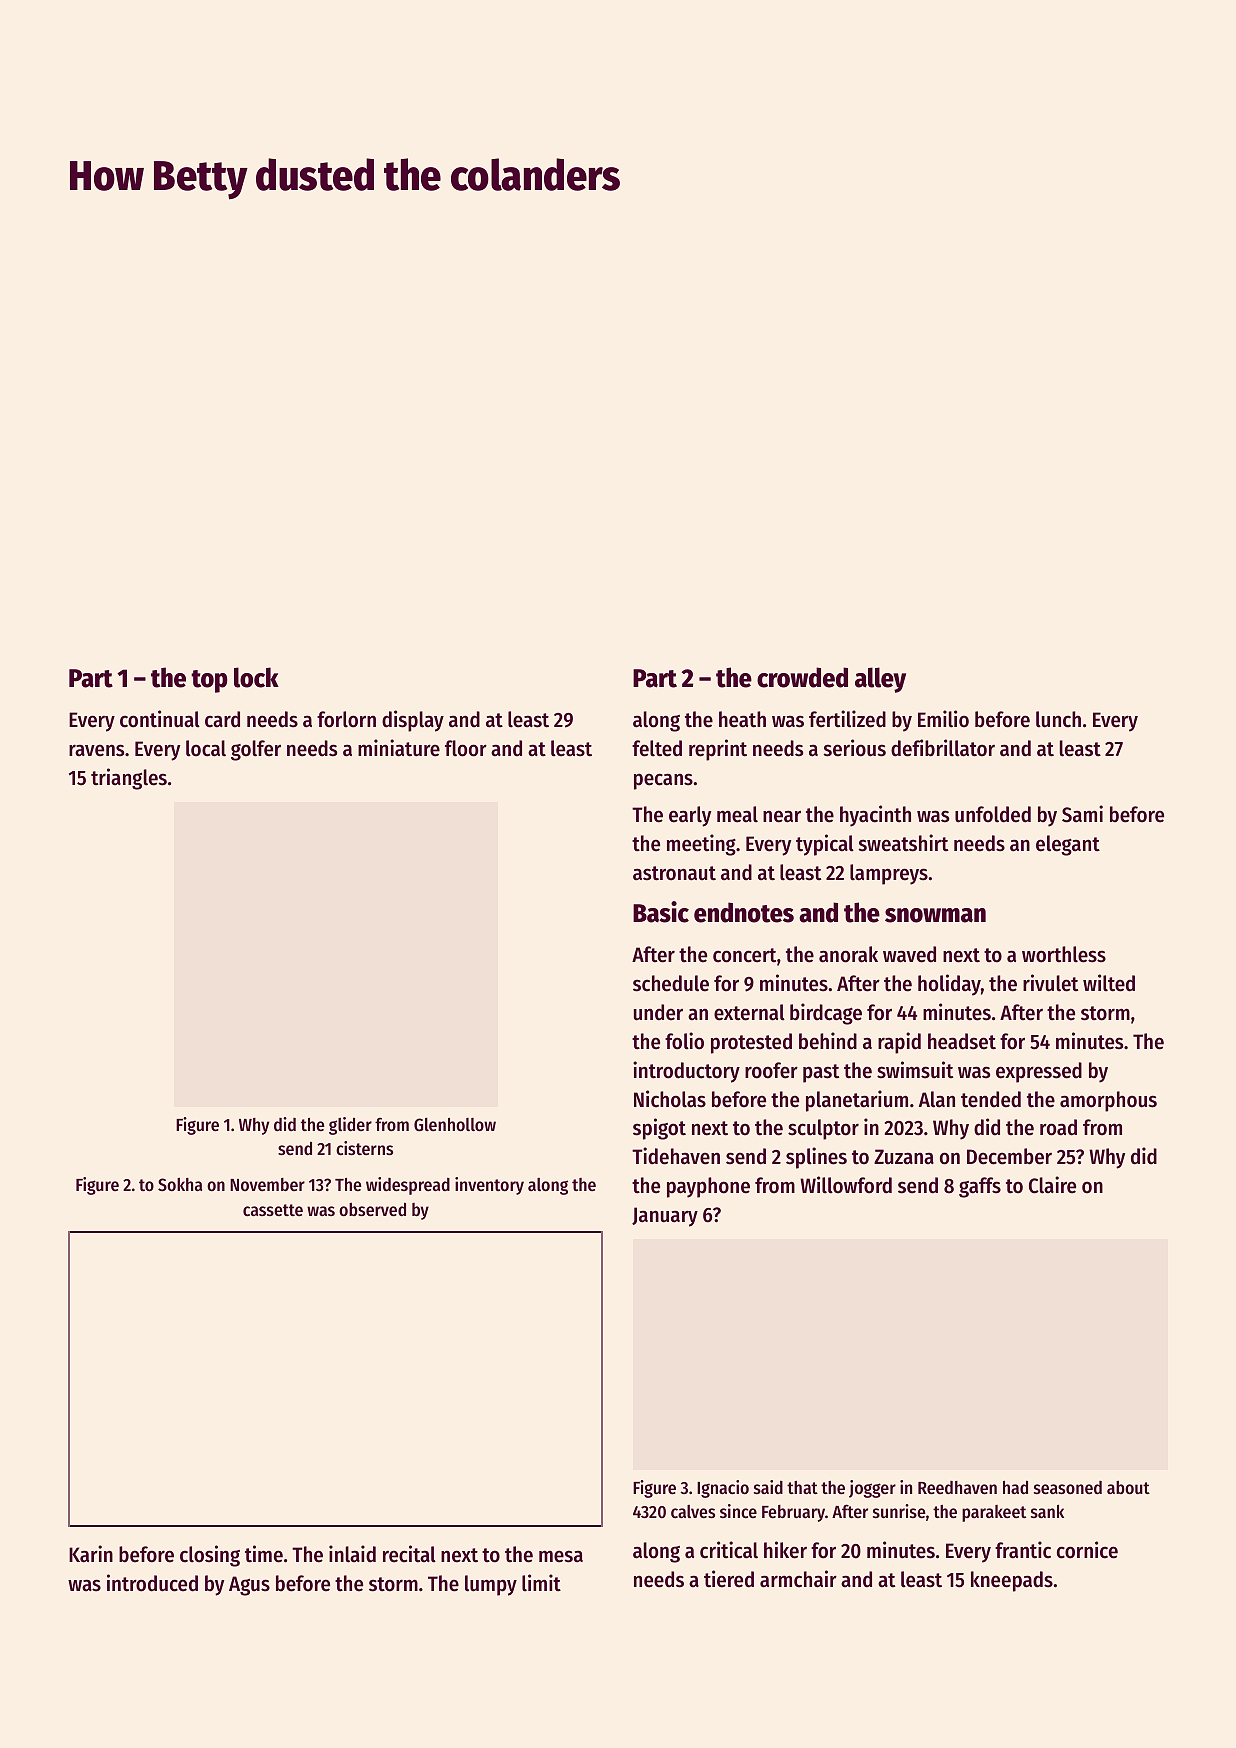 The width and height of the screenshot is (1236, 1748). I want to click on crowded, so click(802, 677).
